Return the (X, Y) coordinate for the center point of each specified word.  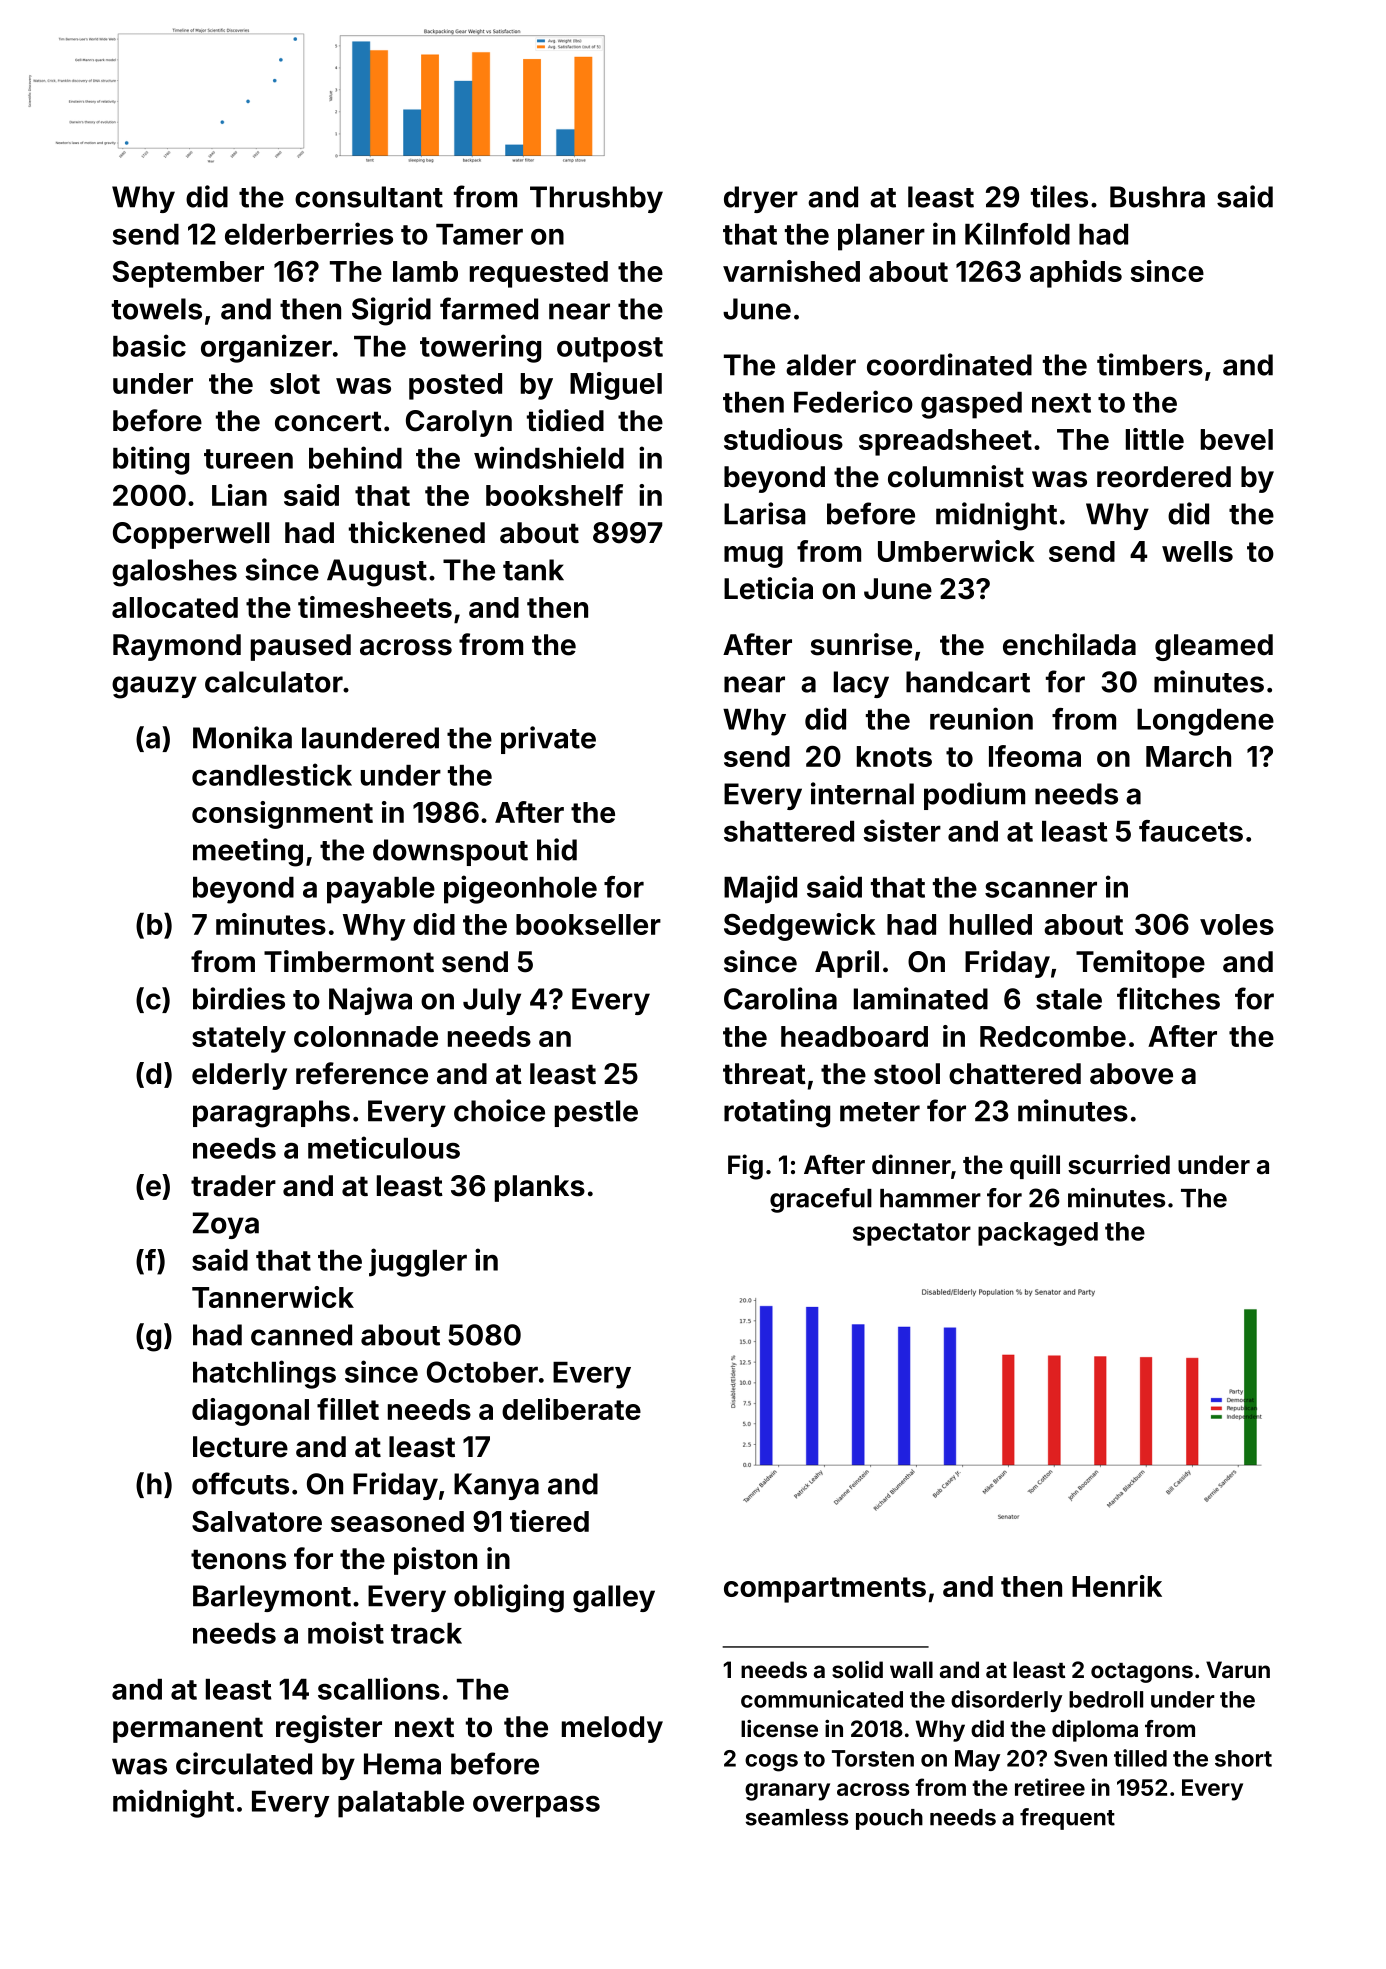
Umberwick (956, 551)
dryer (761, 199)
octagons (1142, 1673)
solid (857, 1669)
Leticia (768, 588)
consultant (369, 197)
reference (362, 1073)
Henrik (1117, 1586)
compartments (825, 1590)
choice (499, 1110)
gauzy (154, 687)
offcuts (240, 1483)
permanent (188, 1730)
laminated (921, 998)
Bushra (1157, 197)
